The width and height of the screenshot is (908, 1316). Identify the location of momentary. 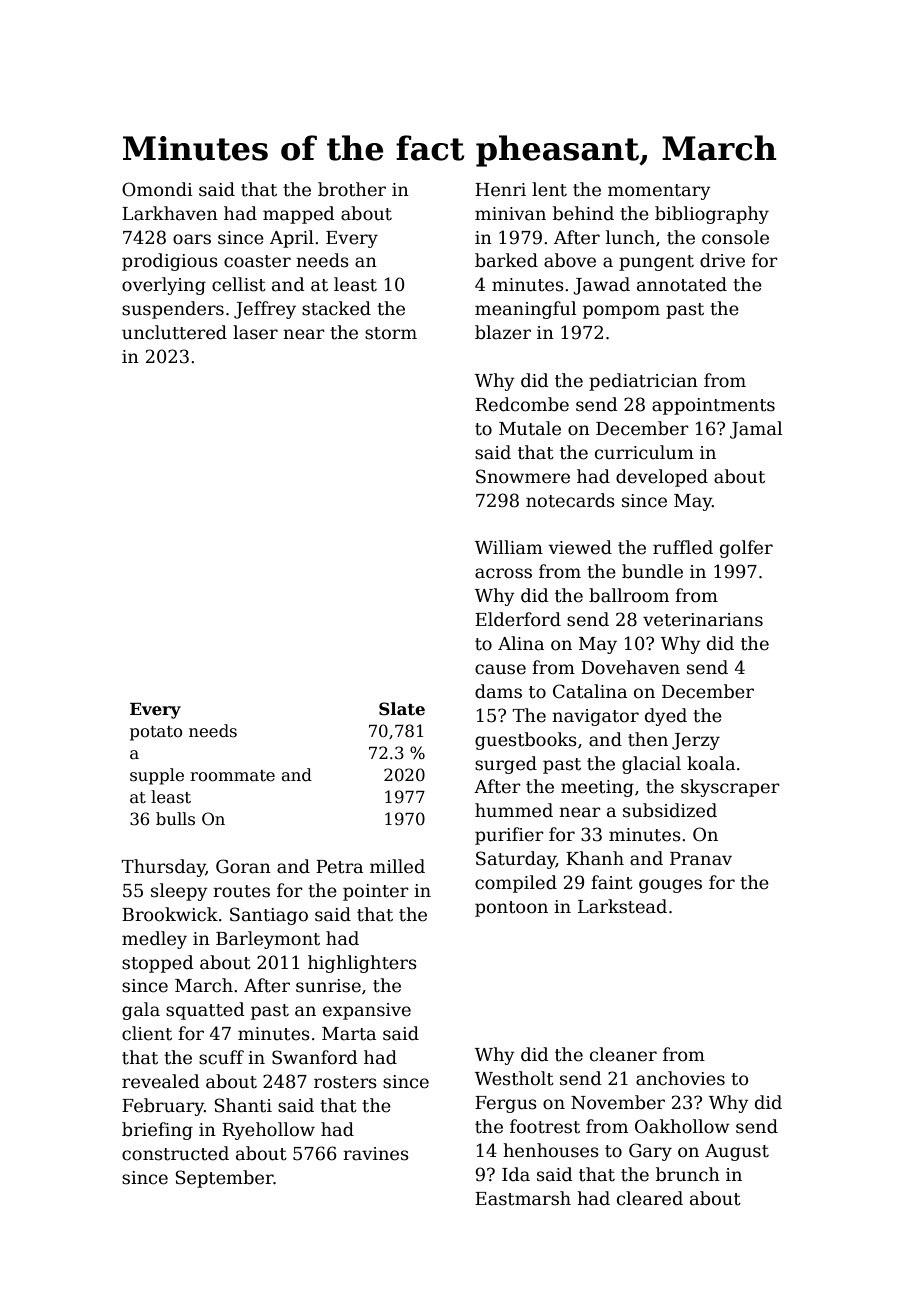
(659, 192).
